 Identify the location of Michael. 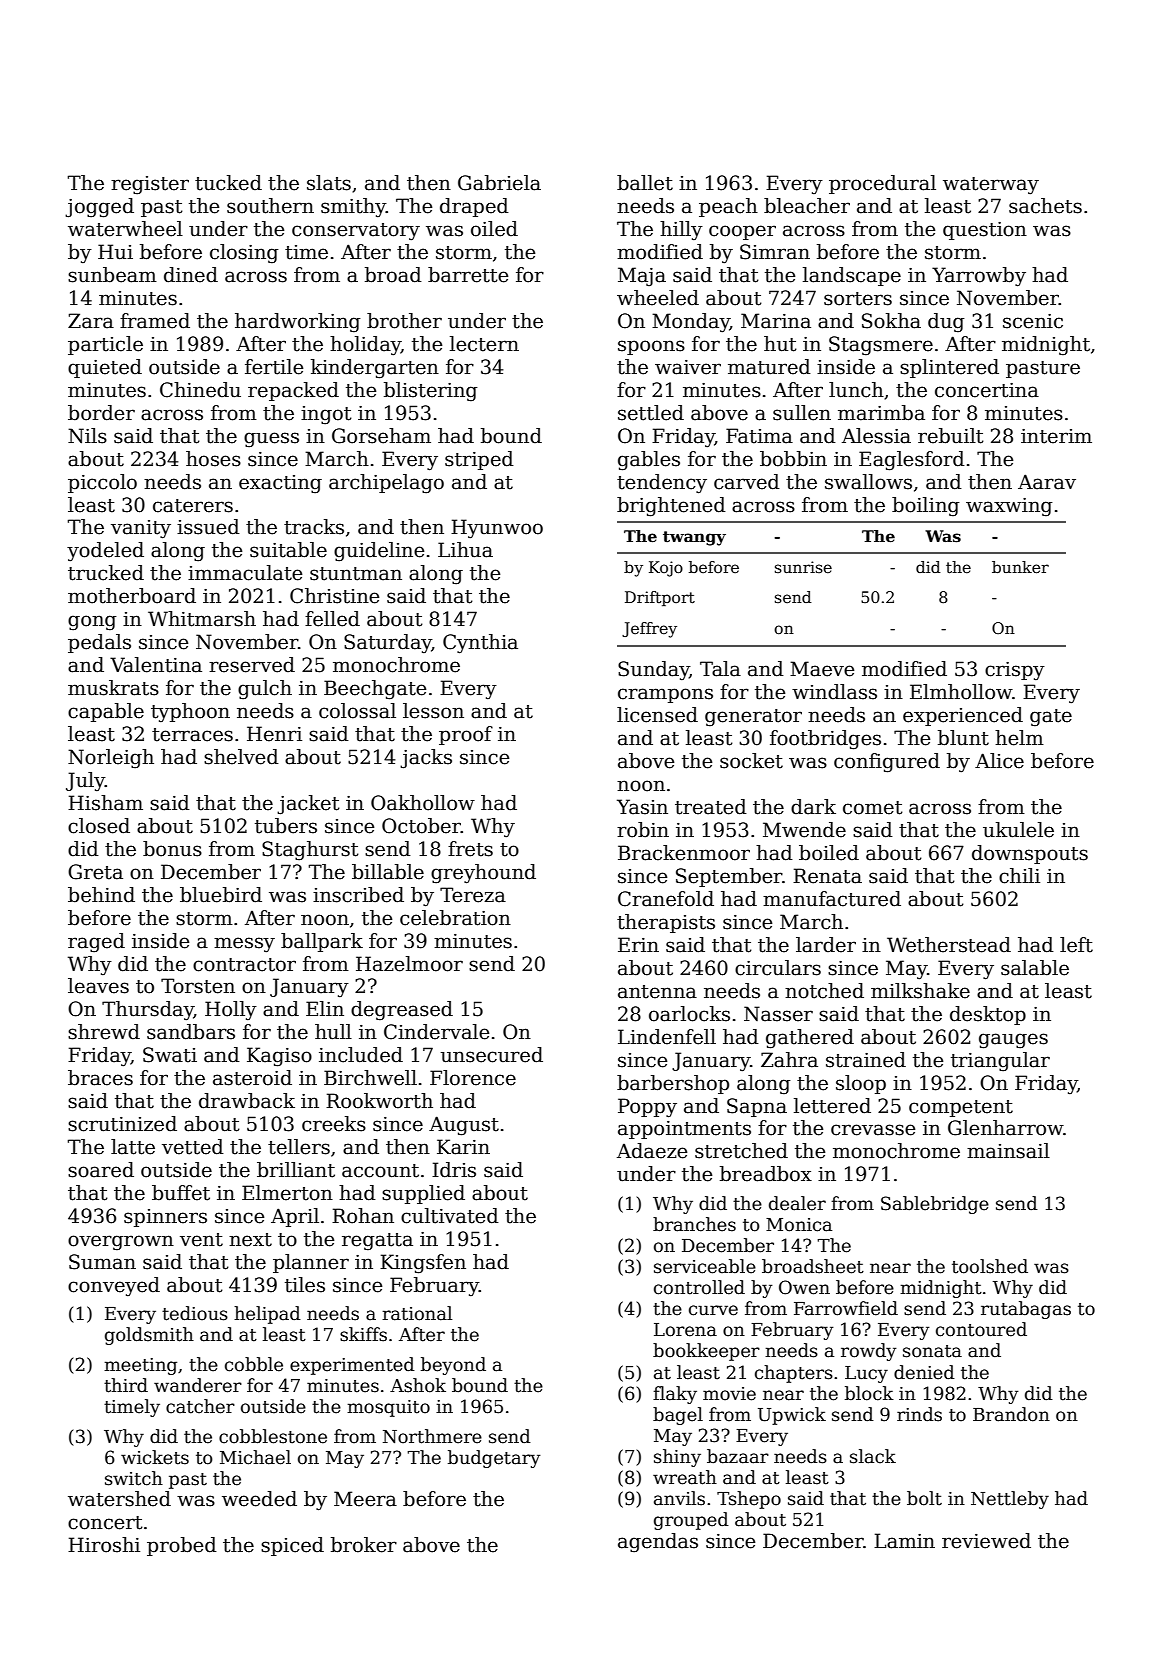
(255, 1457).
